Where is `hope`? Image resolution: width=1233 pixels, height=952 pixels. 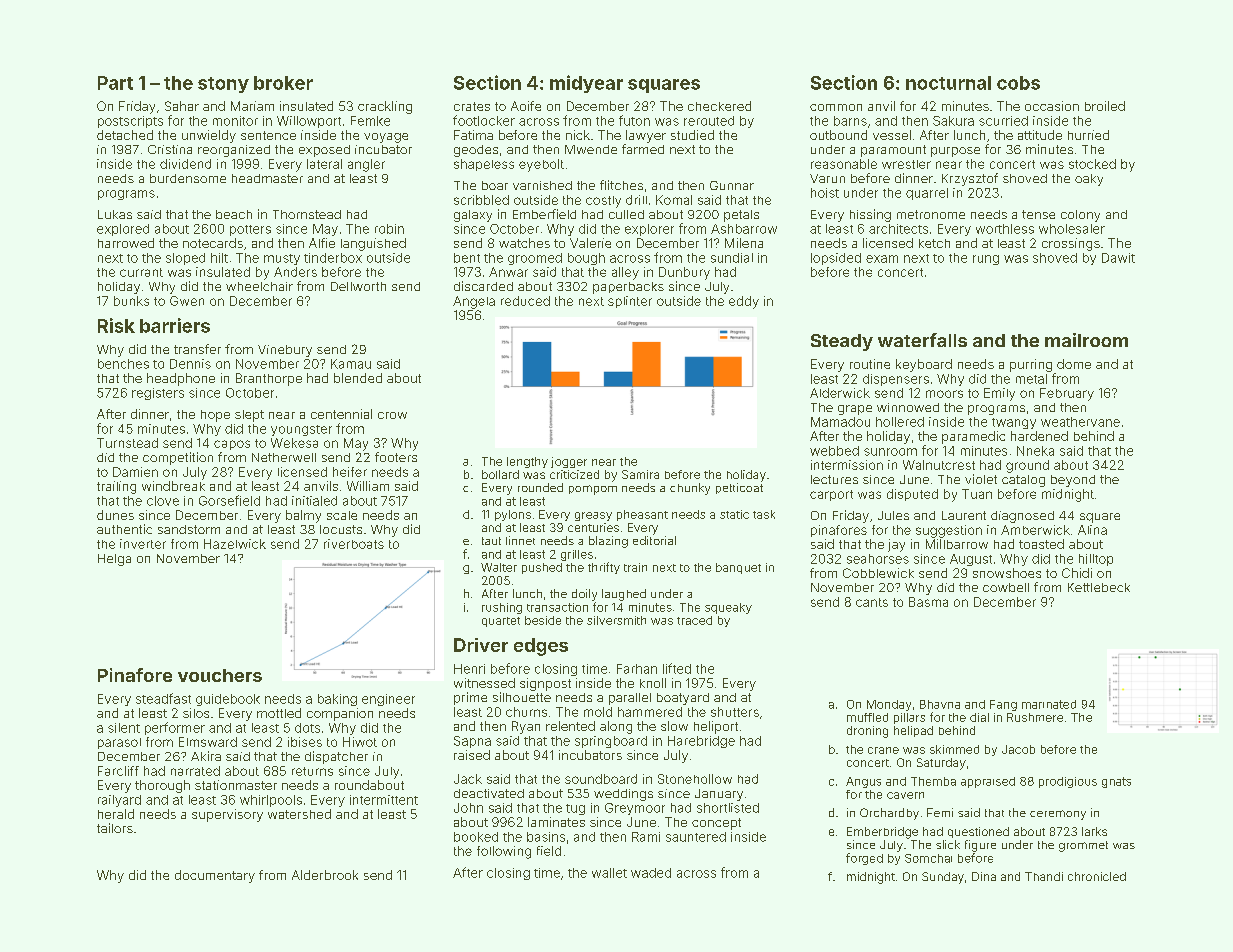
hope is located at coordinates (215, 416).
